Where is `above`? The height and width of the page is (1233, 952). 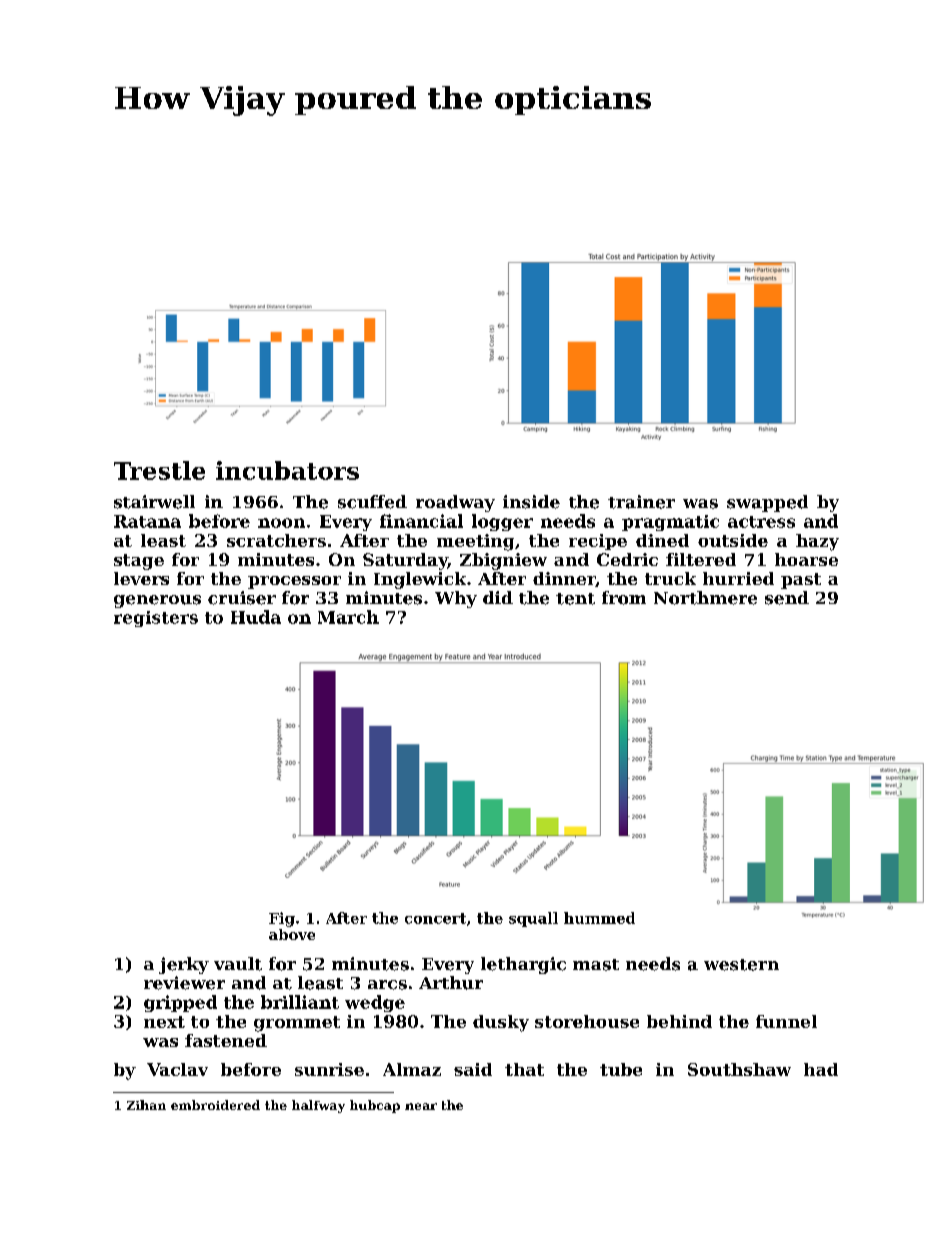 above is located at coordinates (292, 934).
